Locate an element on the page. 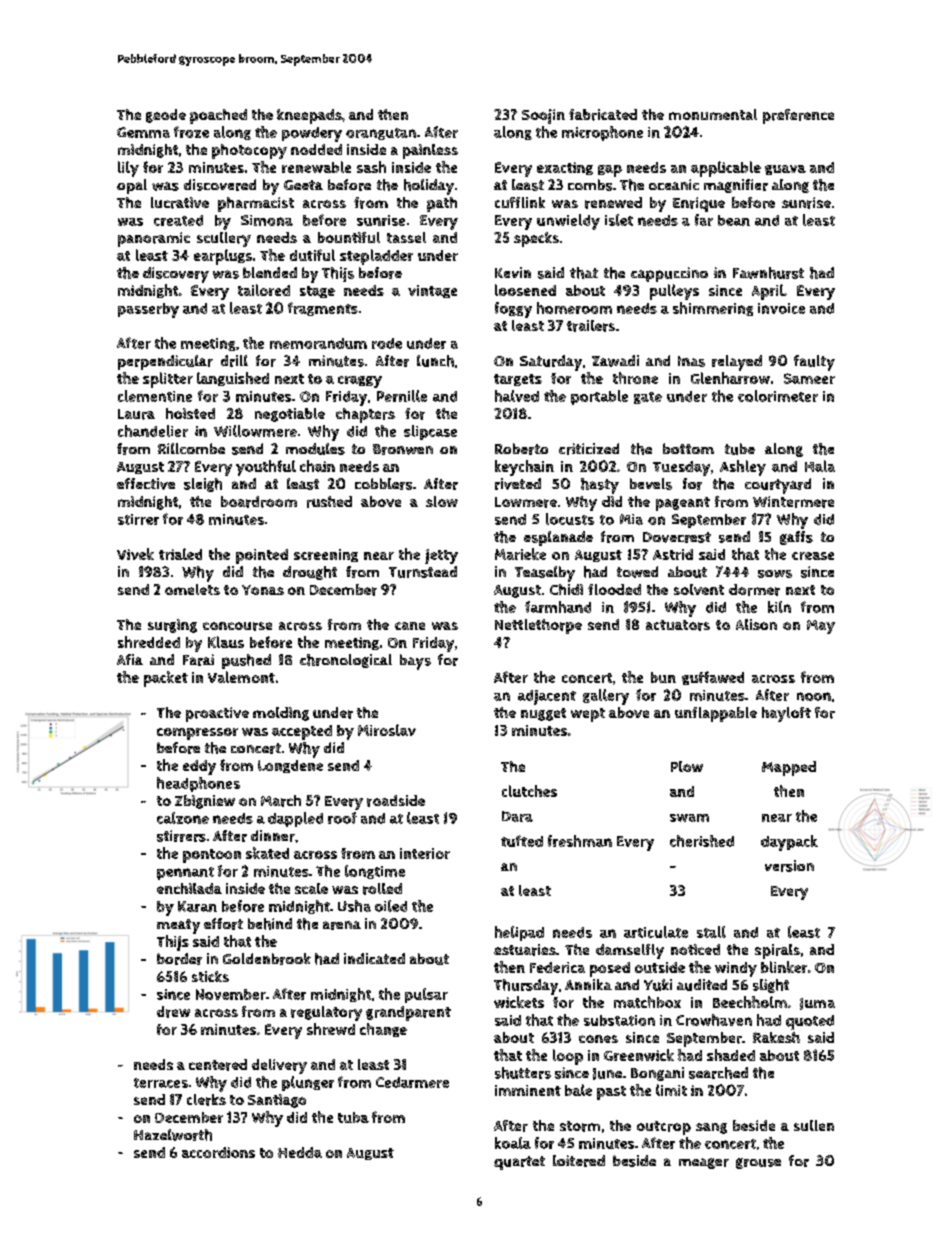 Image resolution: width=952 pixels, height=1233 pixels. drought is located at coordinates (310, 573).
